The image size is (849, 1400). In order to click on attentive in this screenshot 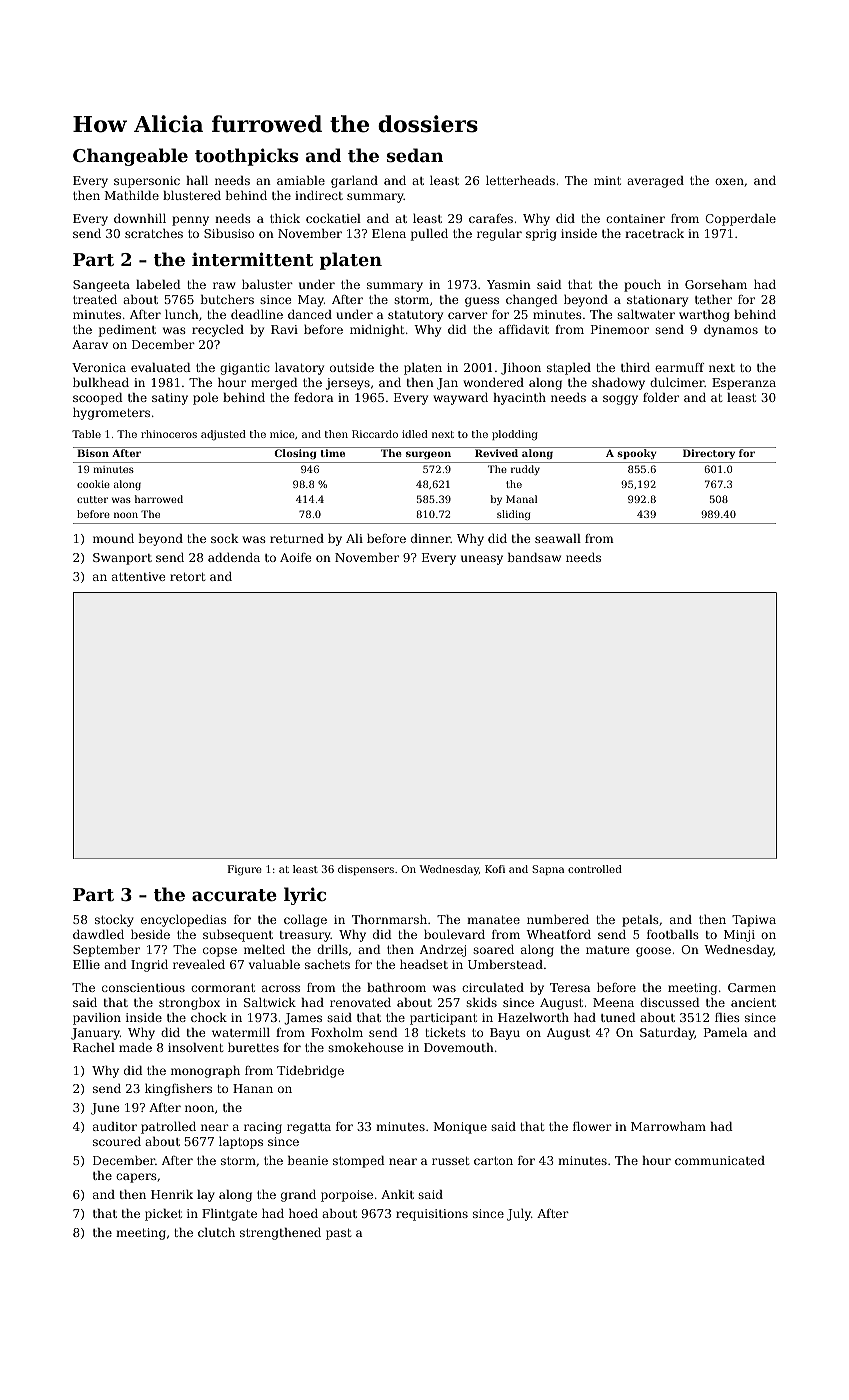, I will do `click(138, 576)`.
